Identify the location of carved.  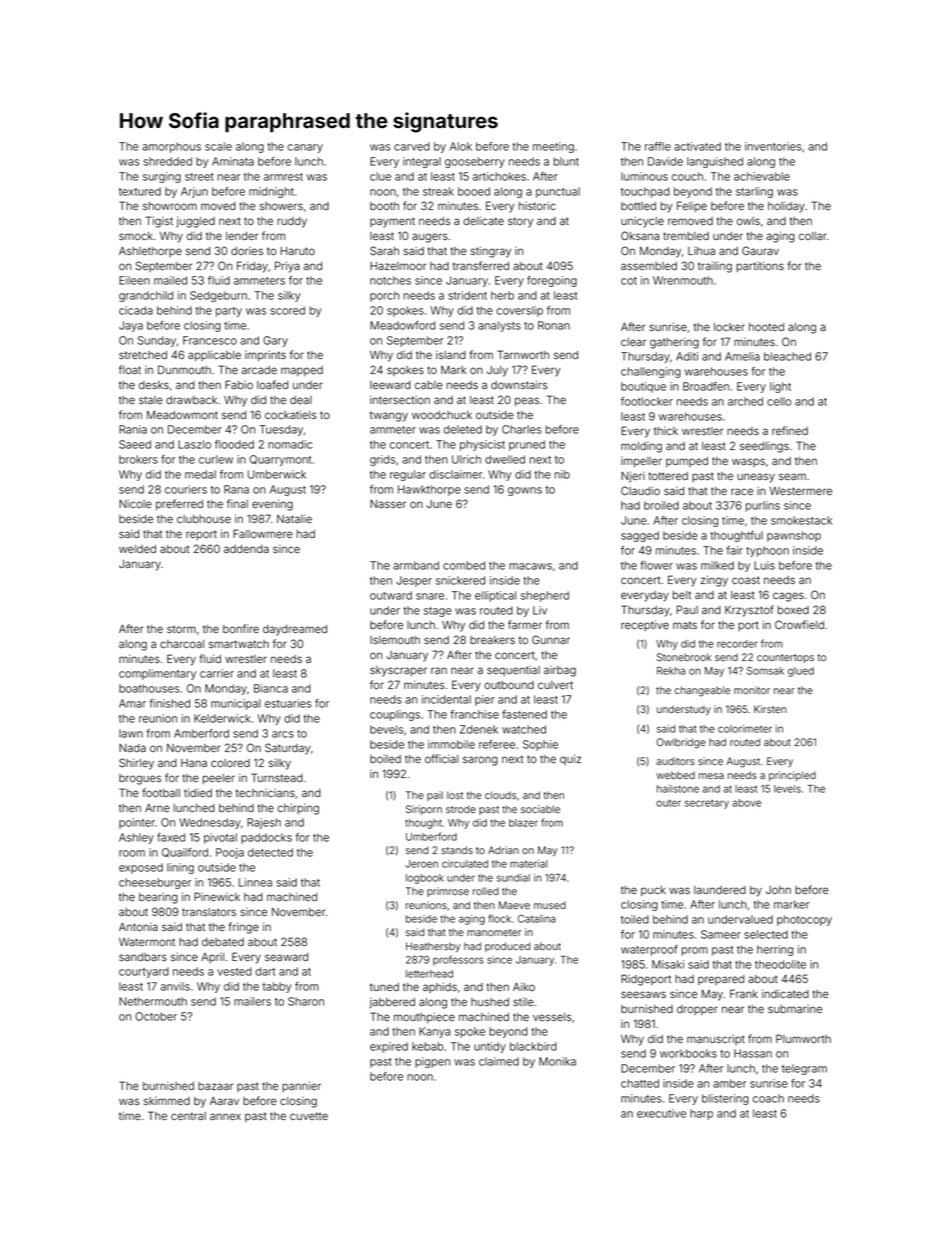
(412, 146).
